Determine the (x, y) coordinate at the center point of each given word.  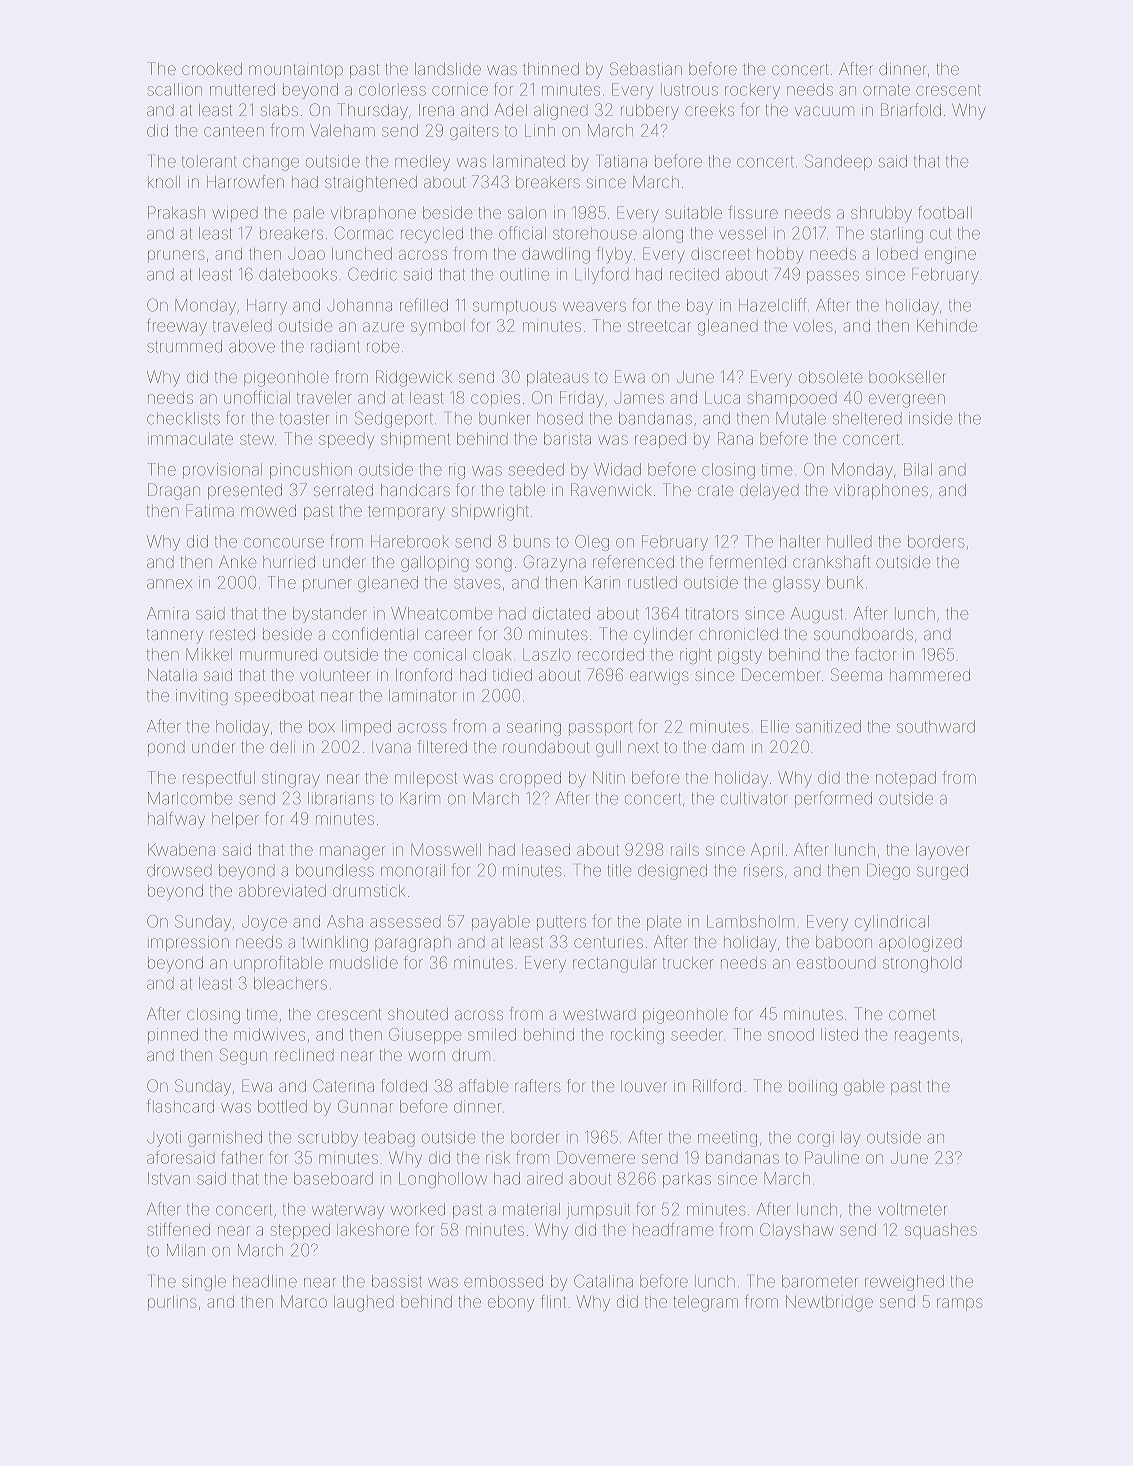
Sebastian (646, 68)
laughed (364, 1303)
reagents (927, 1036)
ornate (886, 90)
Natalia (172, 674)
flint (553, 1301)
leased (546, 850)
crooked (212, 69)
